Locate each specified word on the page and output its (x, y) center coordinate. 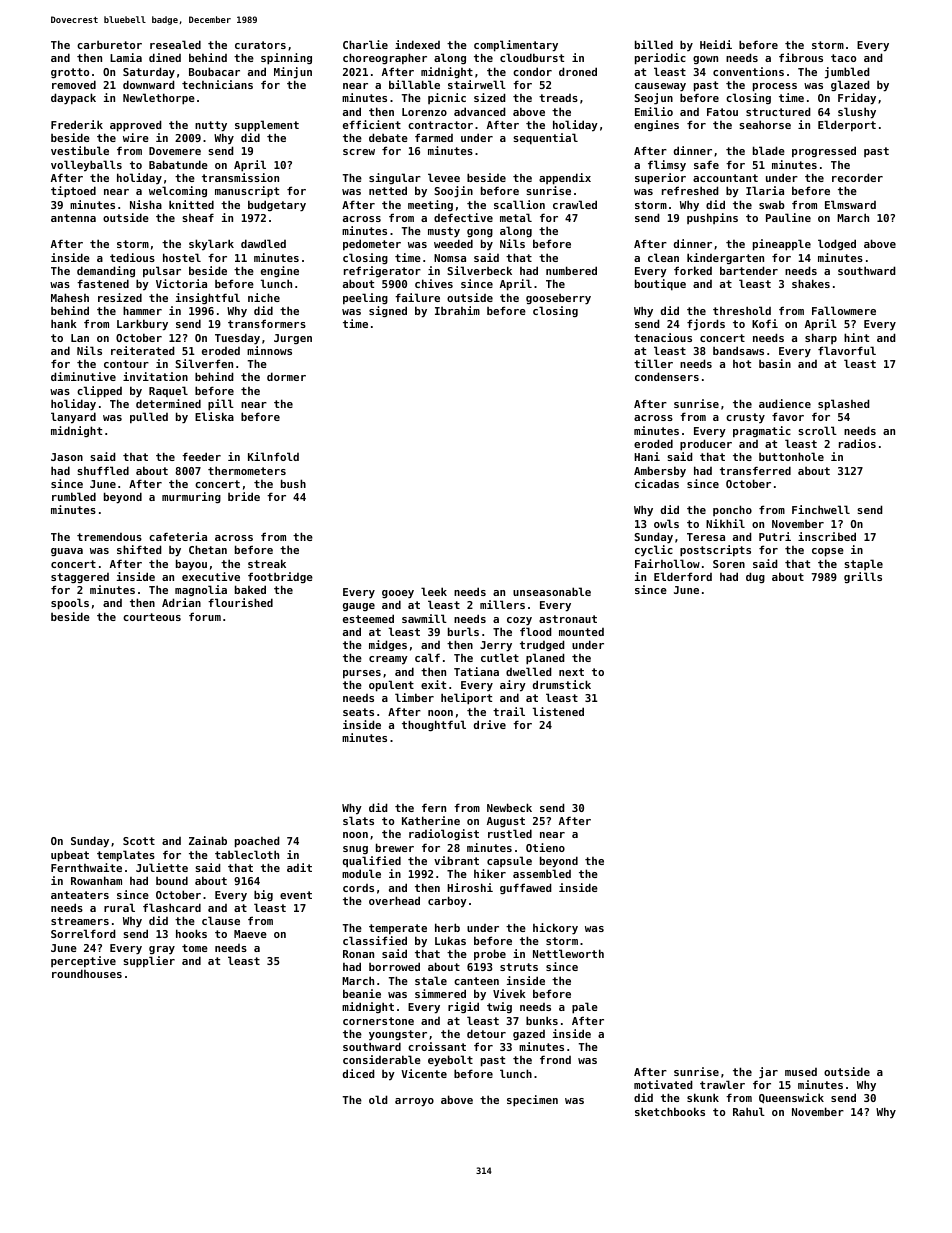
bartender (749, 270)
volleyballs (86, 166)
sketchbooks (670, 1111)
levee (444, 177)
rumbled (74, 496)
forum (205, 616)
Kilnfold (273, 456)
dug (755, 577)
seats (358, 712)
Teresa (706, 537)
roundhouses (87, 973)
